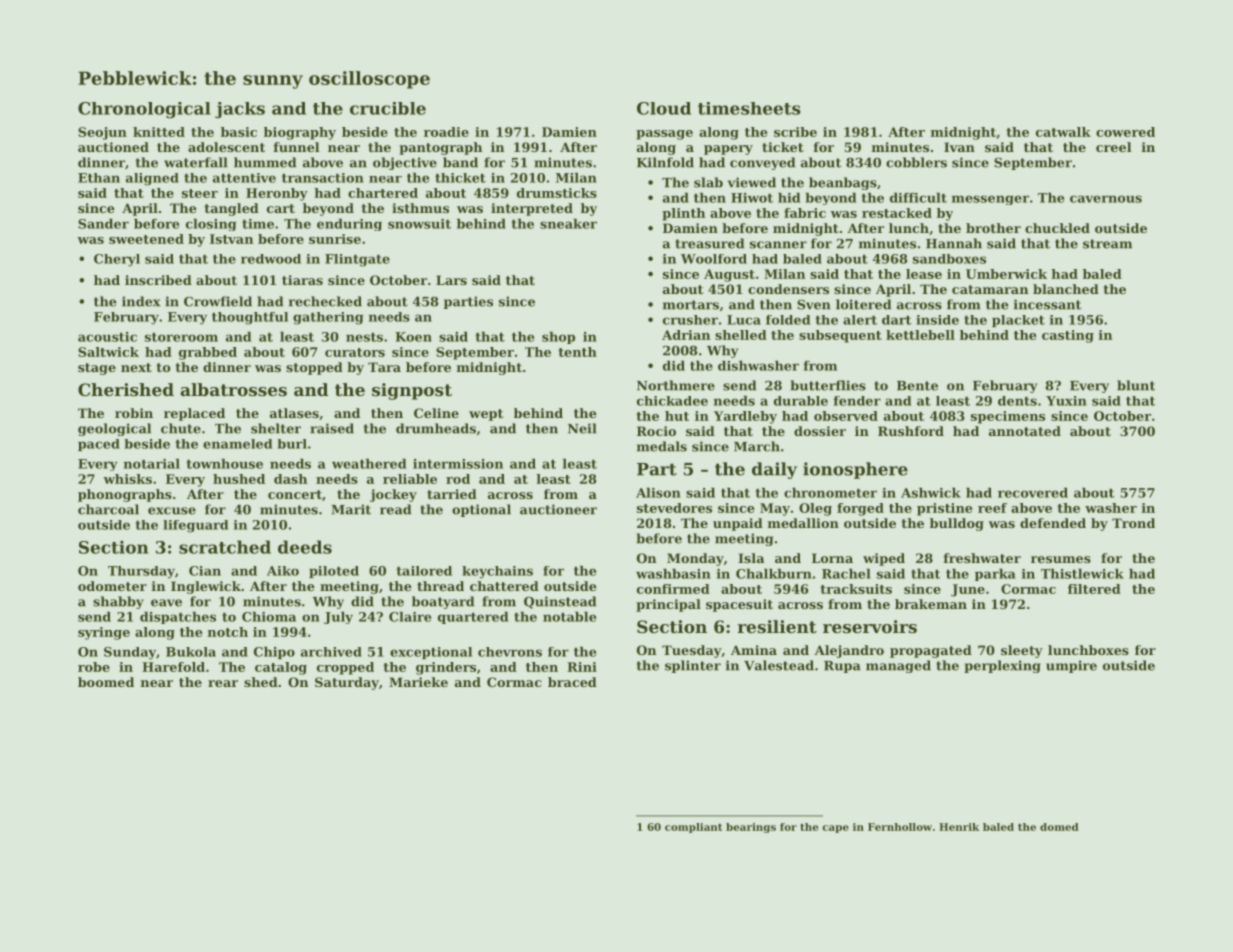  I want to click on geological, so click(114, 429).
